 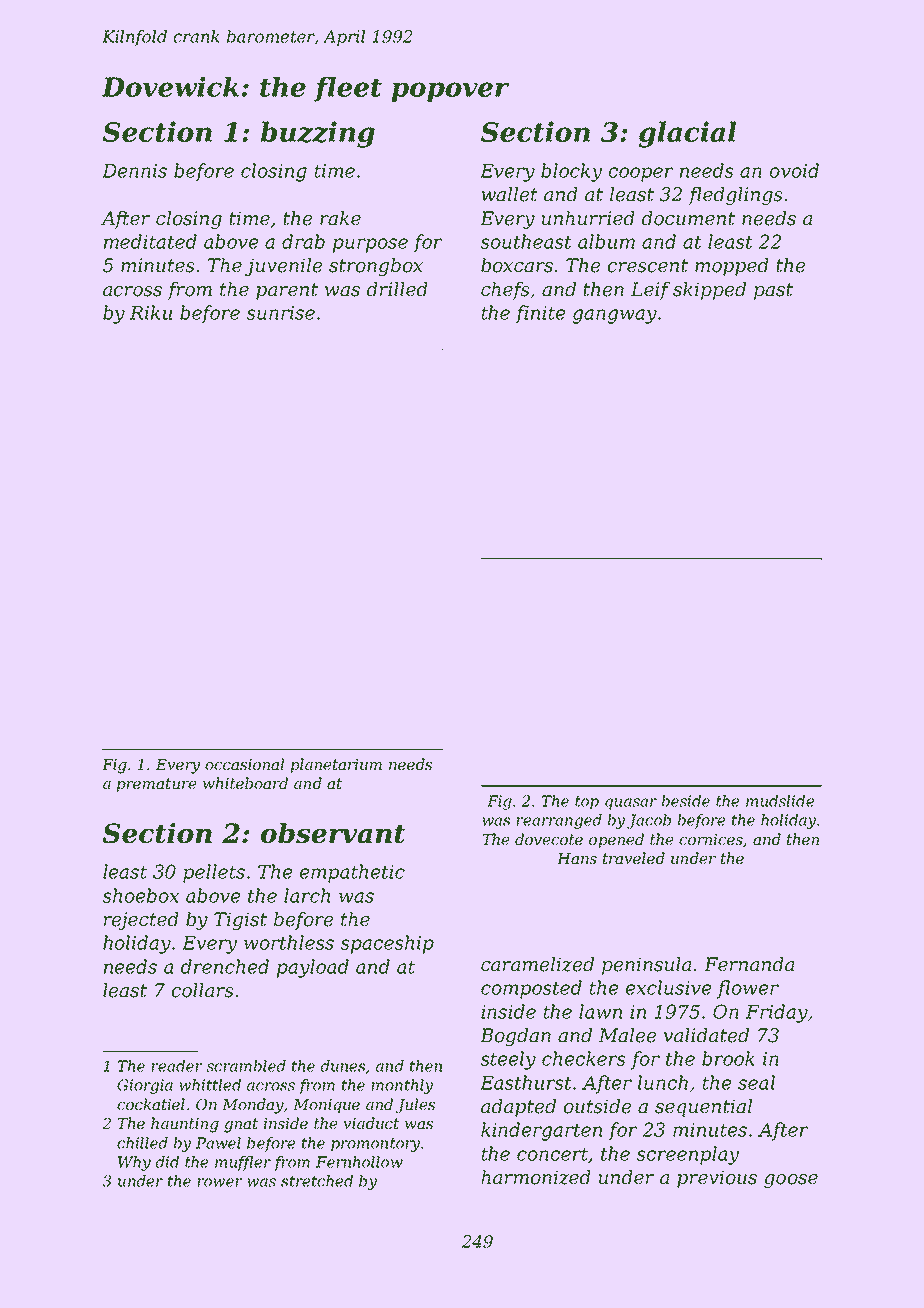 What do you see at coordinates (303, 241) in the page?
I see `drab` at bounding box center [303, 241].
